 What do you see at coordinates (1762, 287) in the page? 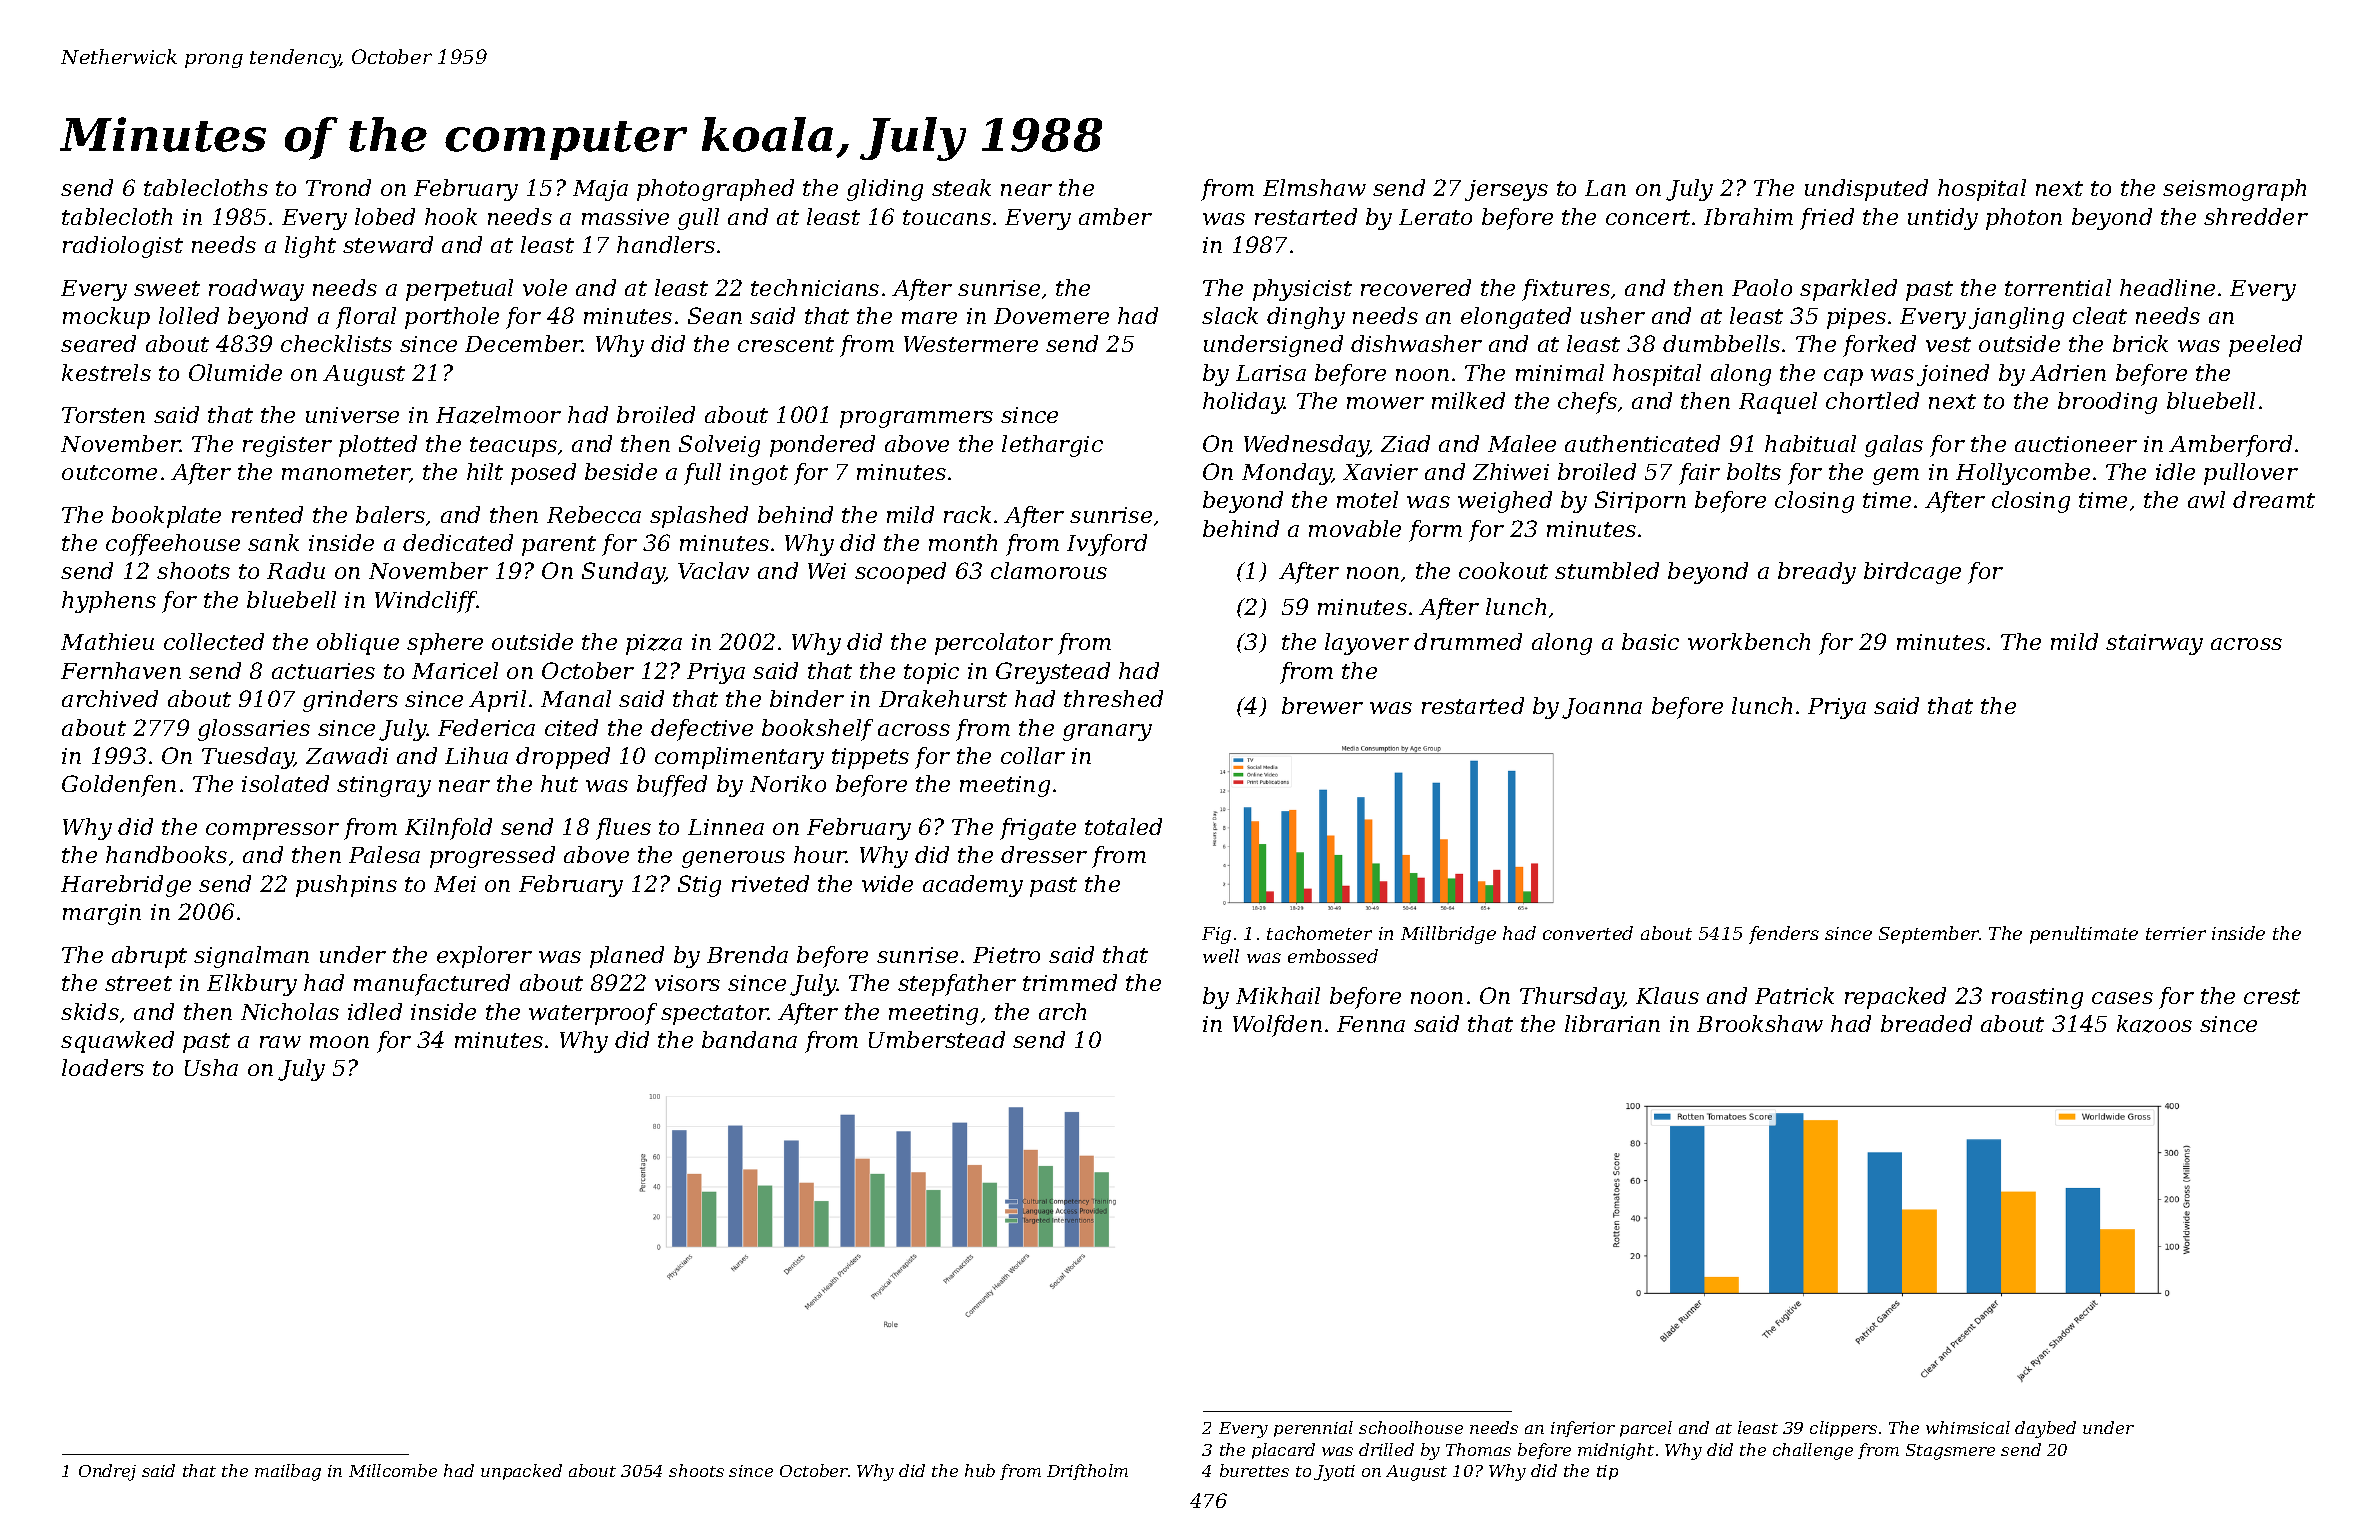
I see `Paolo` at bounding box center [1762, 287].
